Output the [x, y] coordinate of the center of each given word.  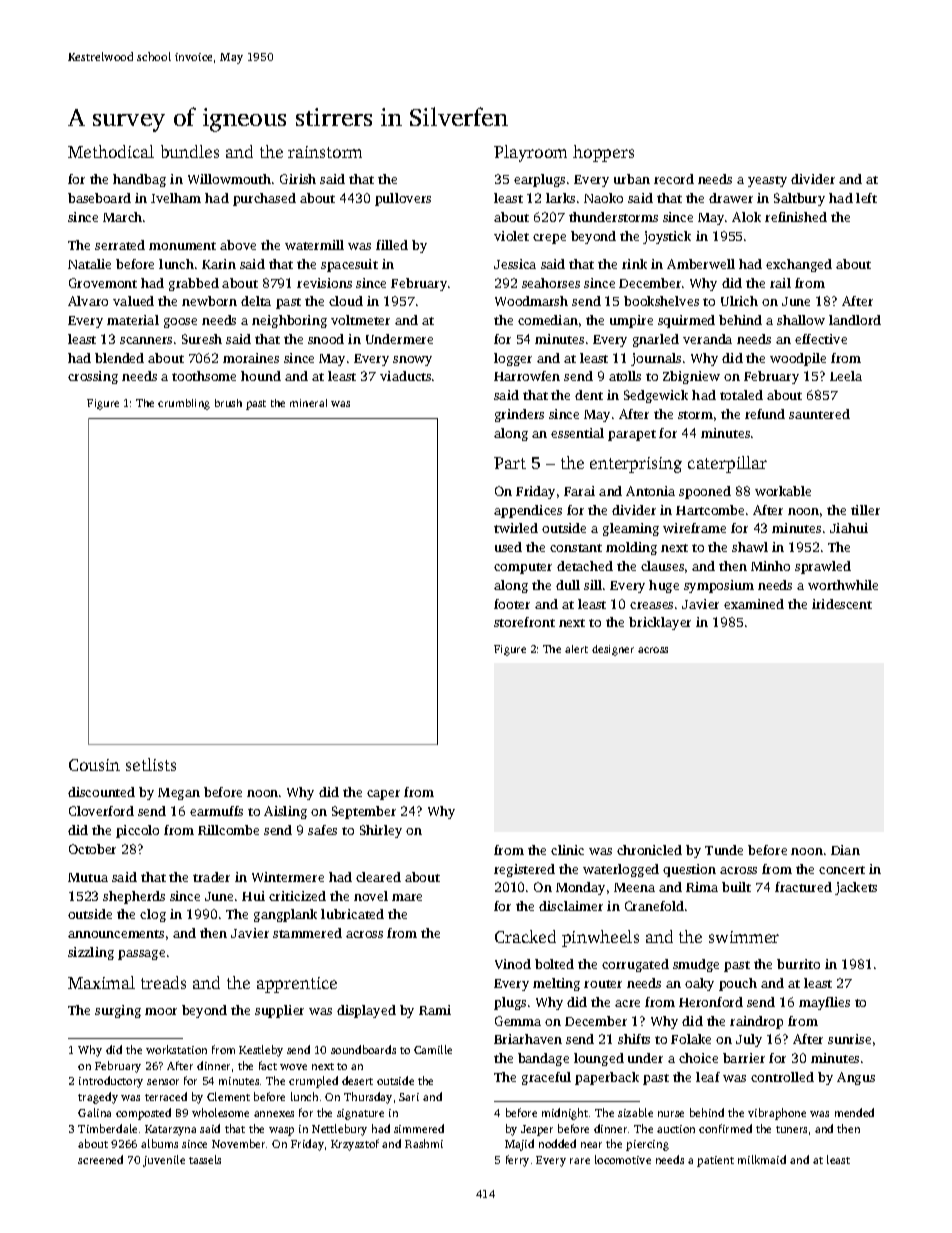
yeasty [767, 181]
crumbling [184, 404]
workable [783, 491]
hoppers [603, 153]
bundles [190, 151]
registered [524, 870]
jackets [856, 888]
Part [510, 463]
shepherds [134, 897]
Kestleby [261, 1051]
